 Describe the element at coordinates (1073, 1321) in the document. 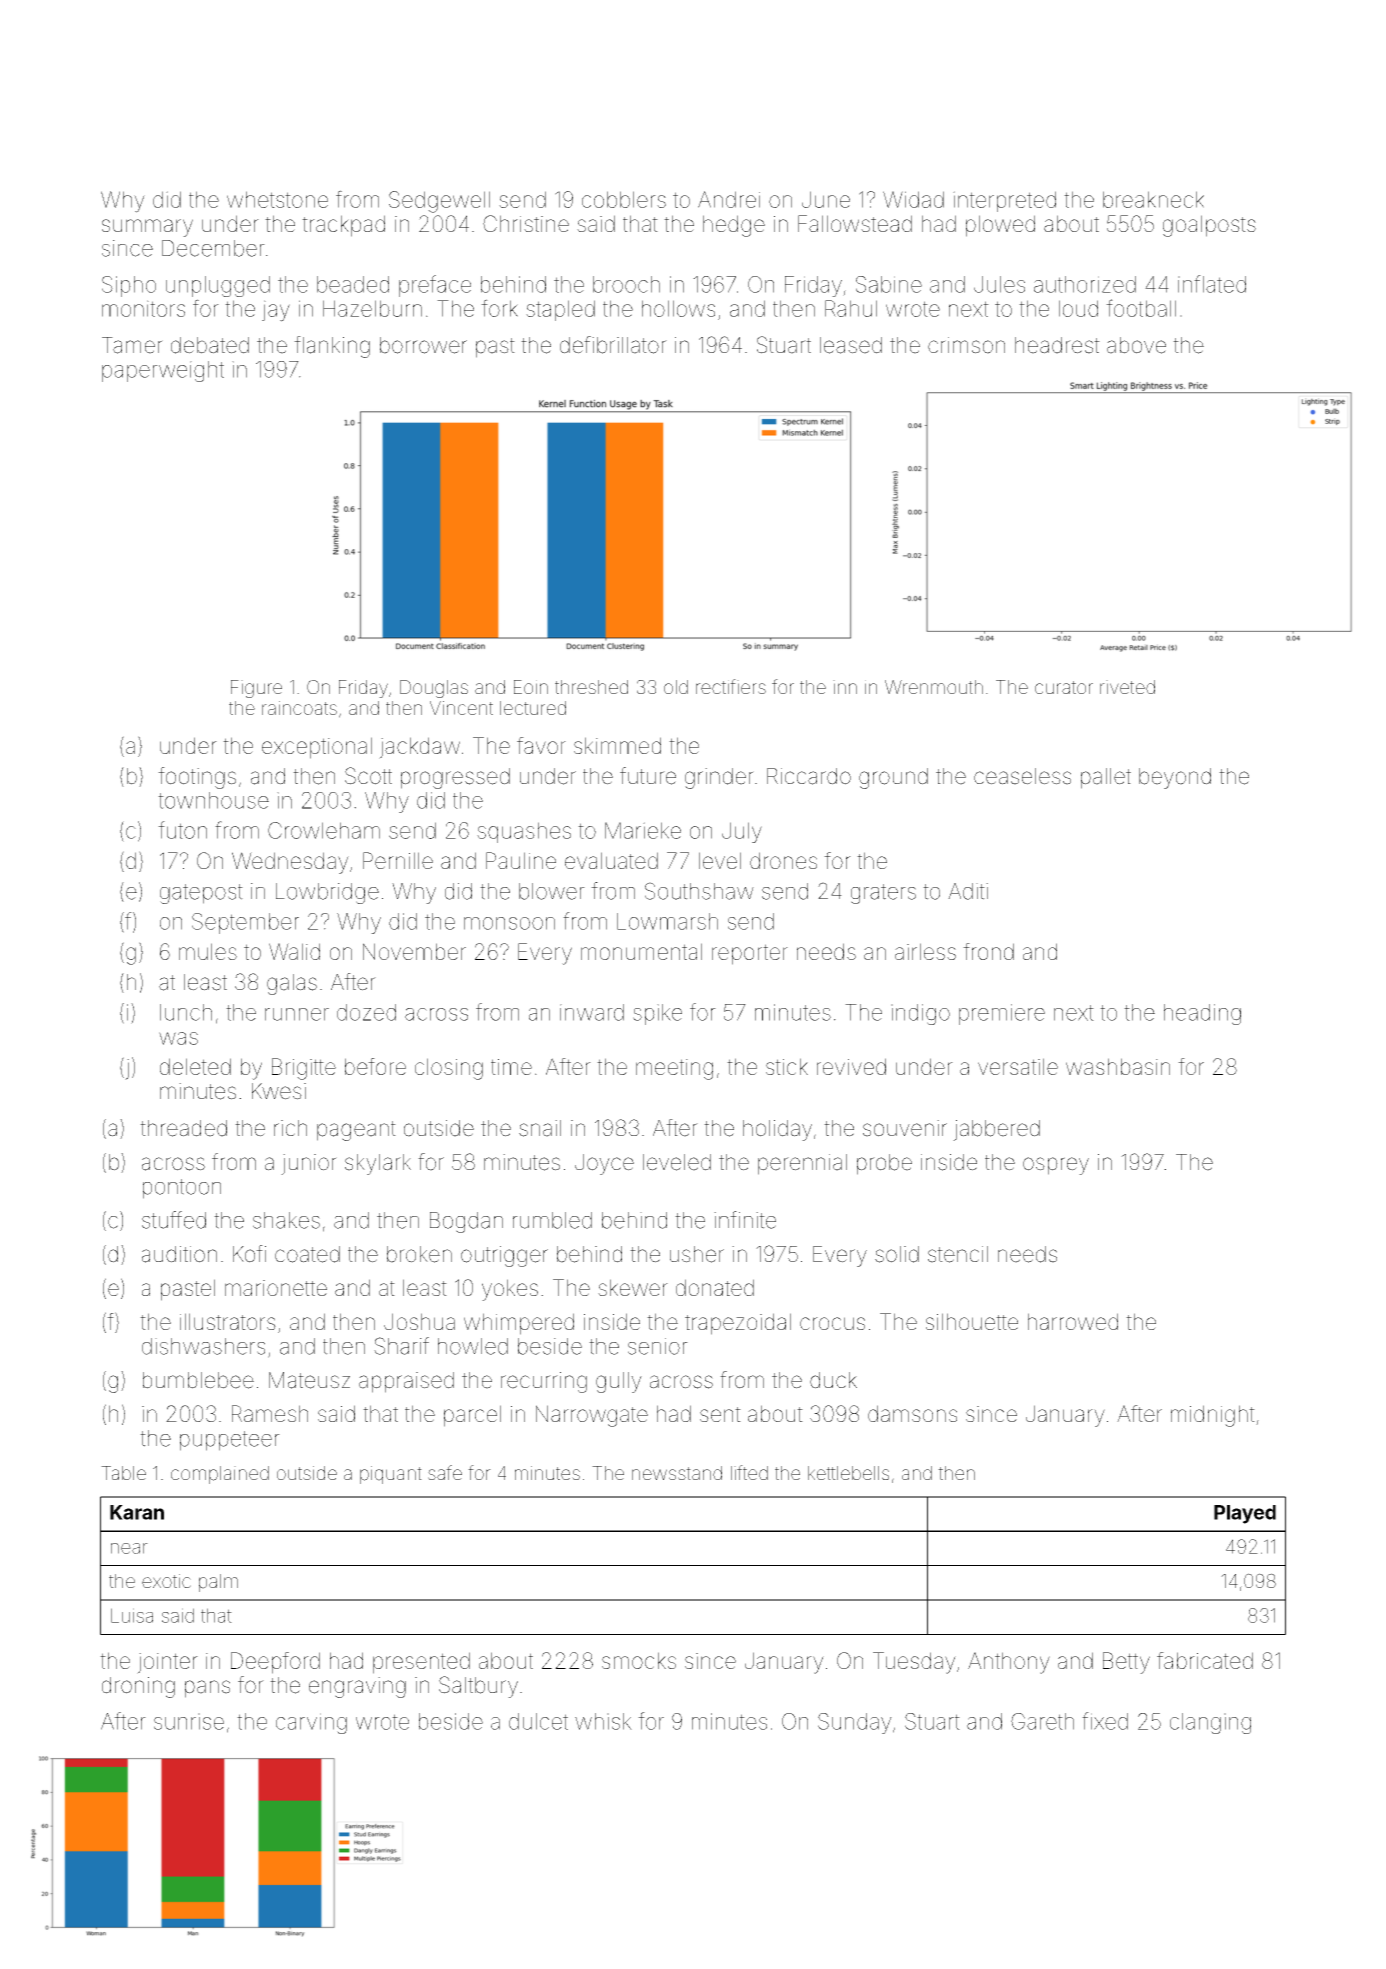

I see `harrowed` at that location.
